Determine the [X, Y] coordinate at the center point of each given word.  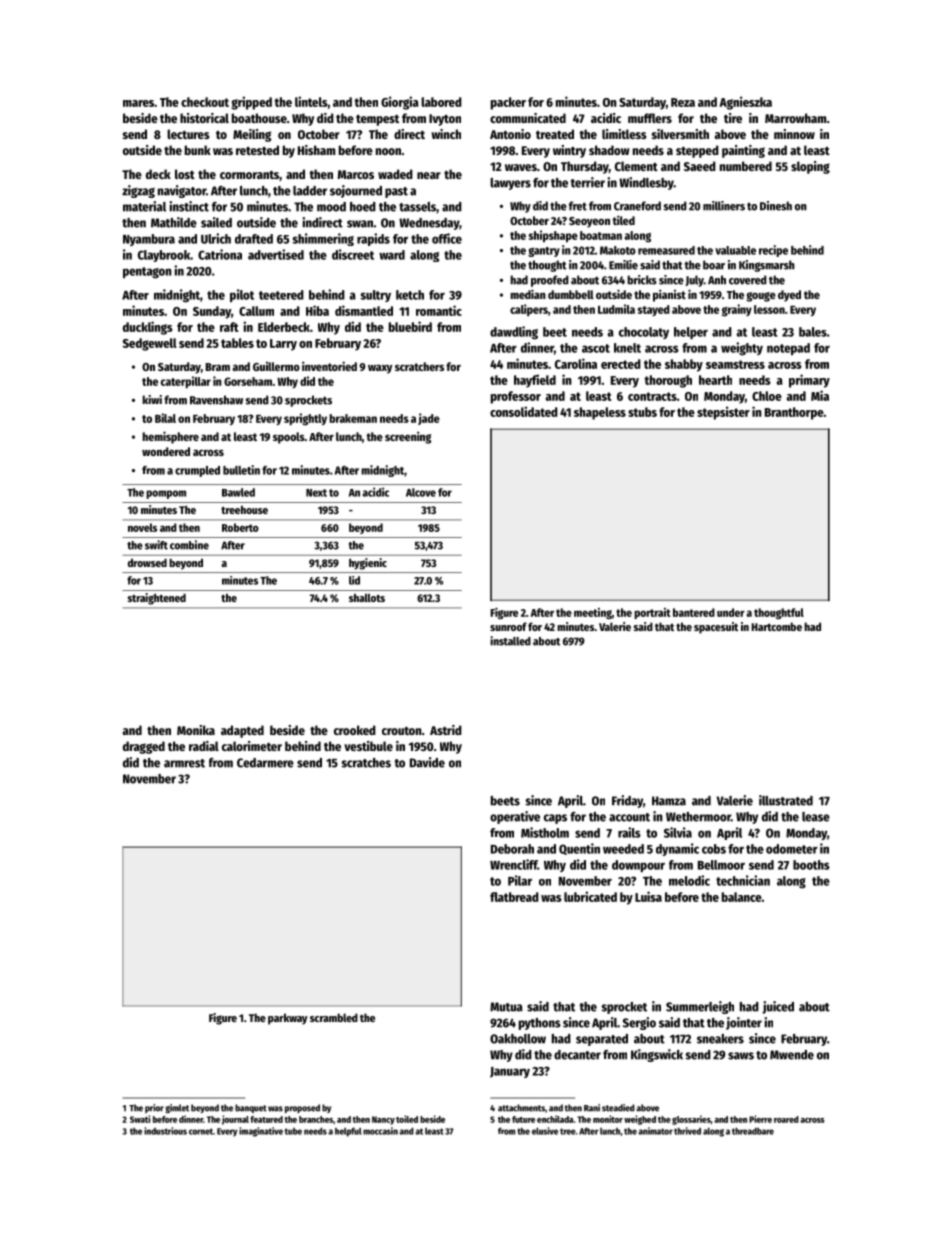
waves [521, 167]
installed [510, 641]
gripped [251, 103]
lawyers [510, 184]
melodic [689, 880]
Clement [636, 166]
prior [154, 1108]
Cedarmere [265, 763]
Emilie [623, 265]
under [731, 612]
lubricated [590, 896]
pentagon [147, 273]
